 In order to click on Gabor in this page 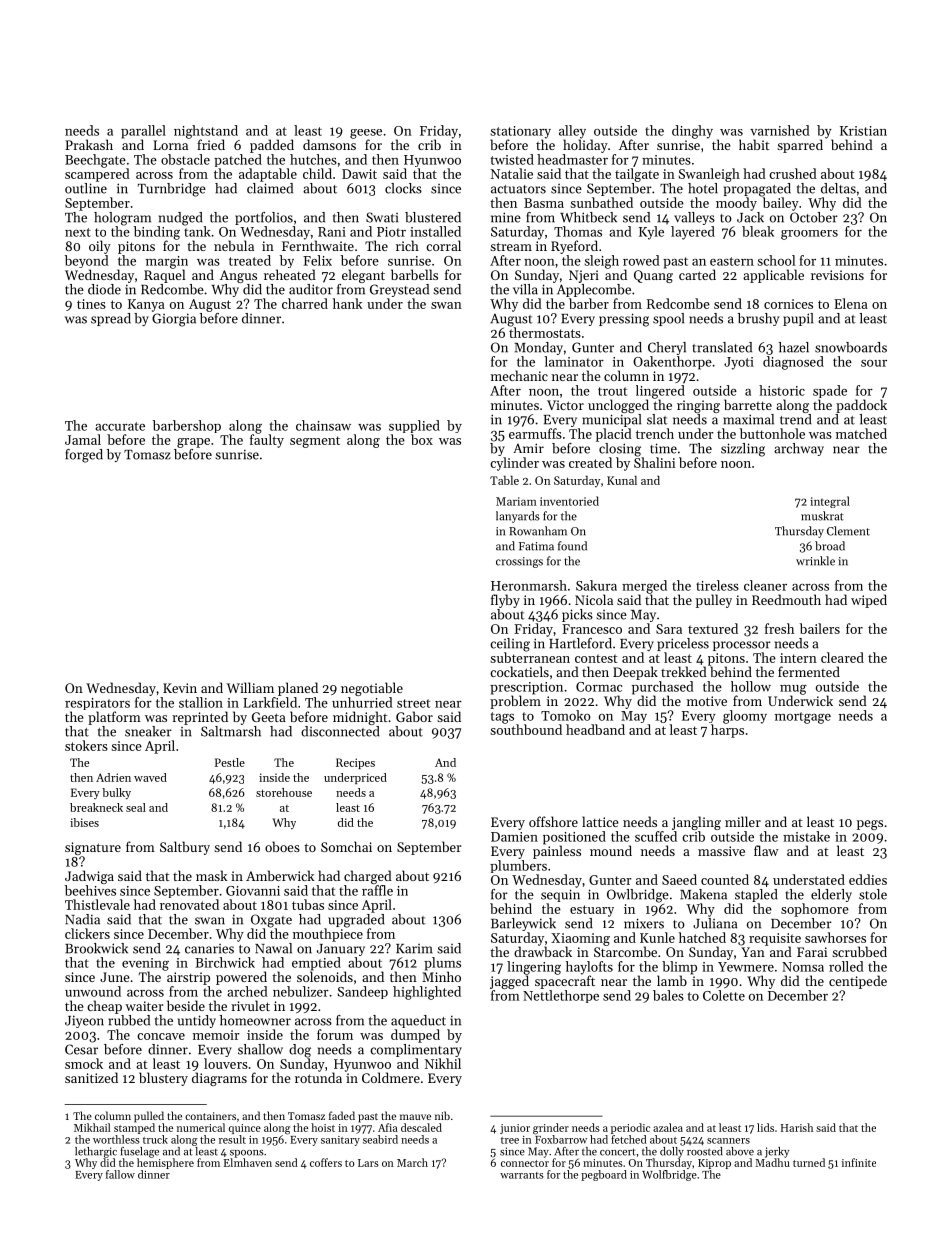, I will do `click(414, 716)`.
